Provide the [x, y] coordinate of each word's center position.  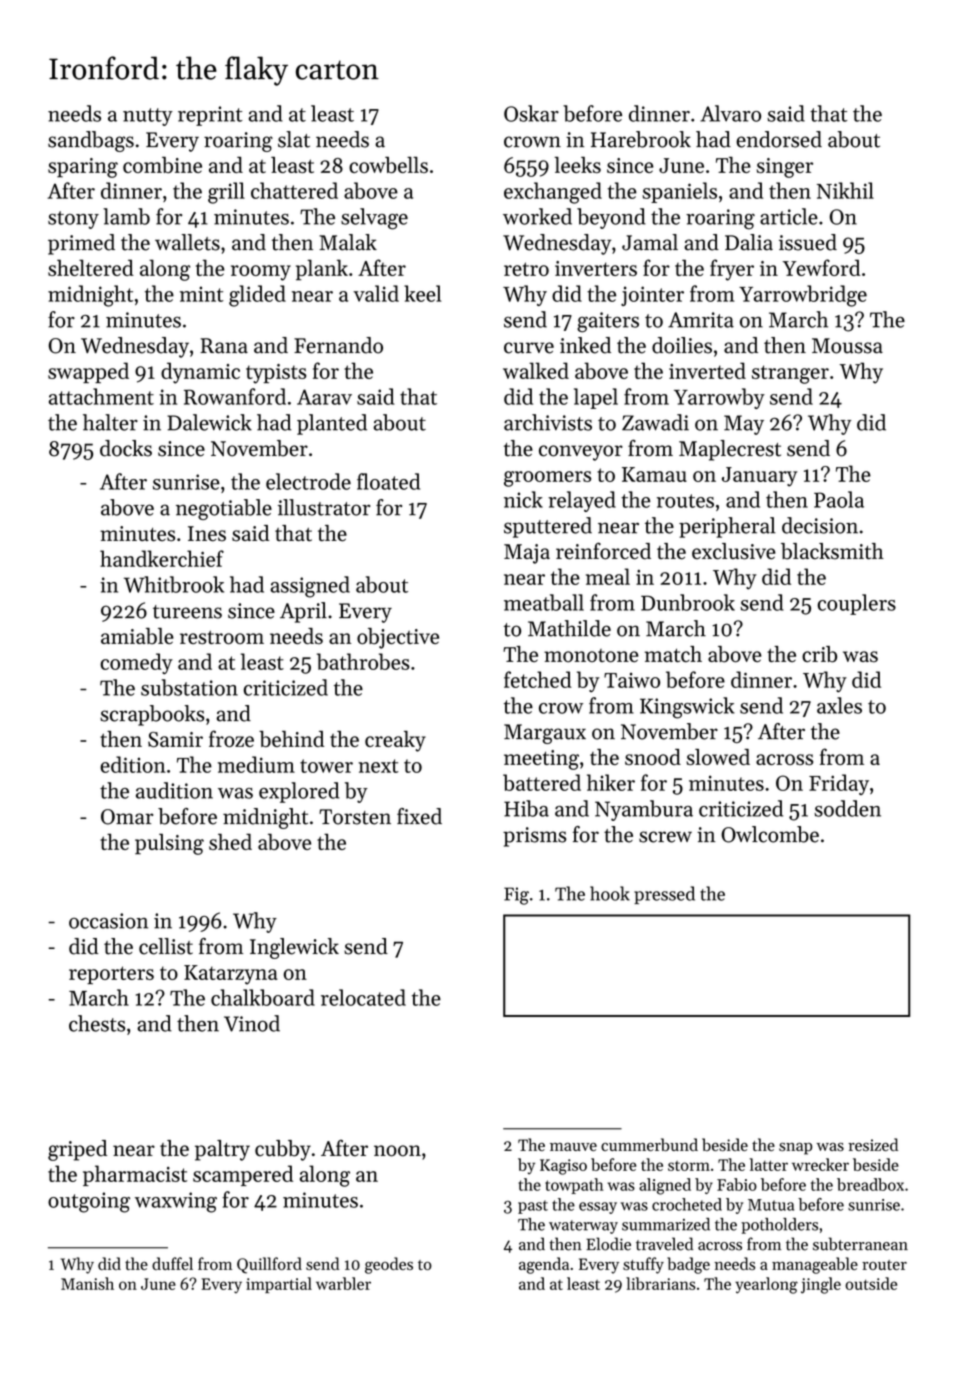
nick [523, 499]
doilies [682, 345]
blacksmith [832, 551]
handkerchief [162, 558]
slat [294, 139]
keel [422, 293]
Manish [87, 1283]
